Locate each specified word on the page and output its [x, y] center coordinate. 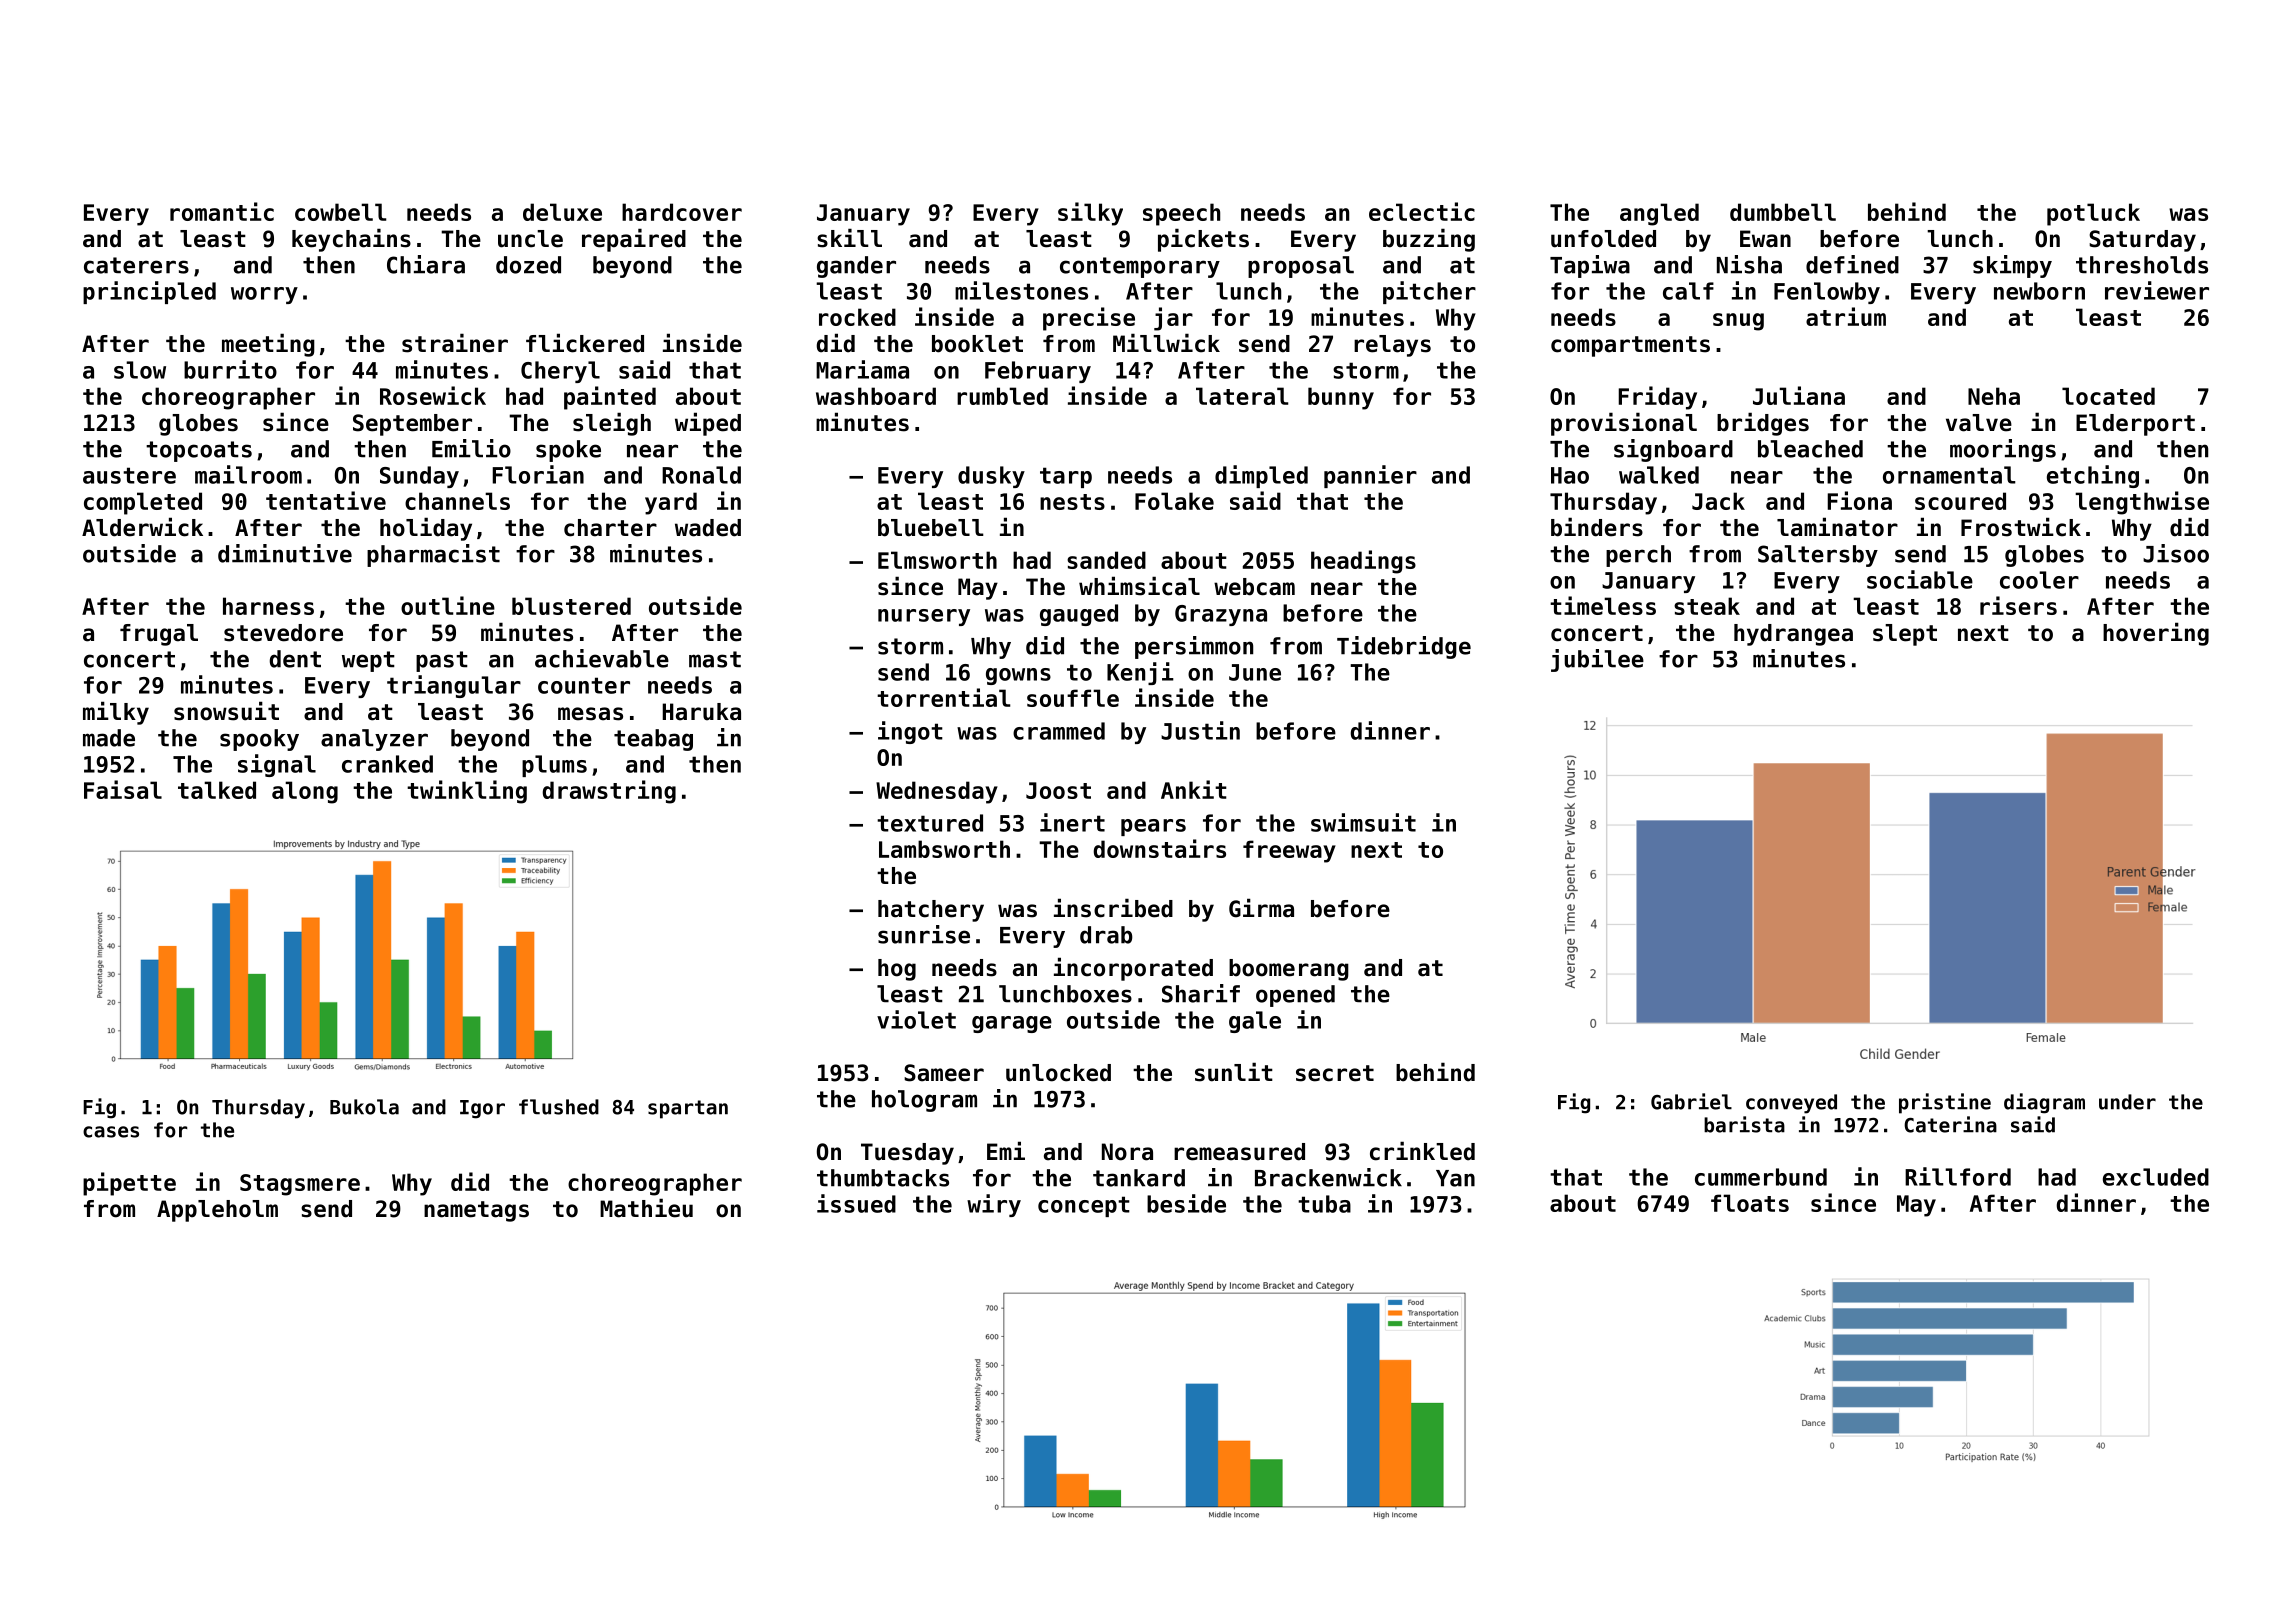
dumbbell [1783, 212]
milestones [1021, 290]
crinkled [1422, 1151]
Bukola [364, 1107]
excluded [2156, 1177]
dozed [528, 265]
